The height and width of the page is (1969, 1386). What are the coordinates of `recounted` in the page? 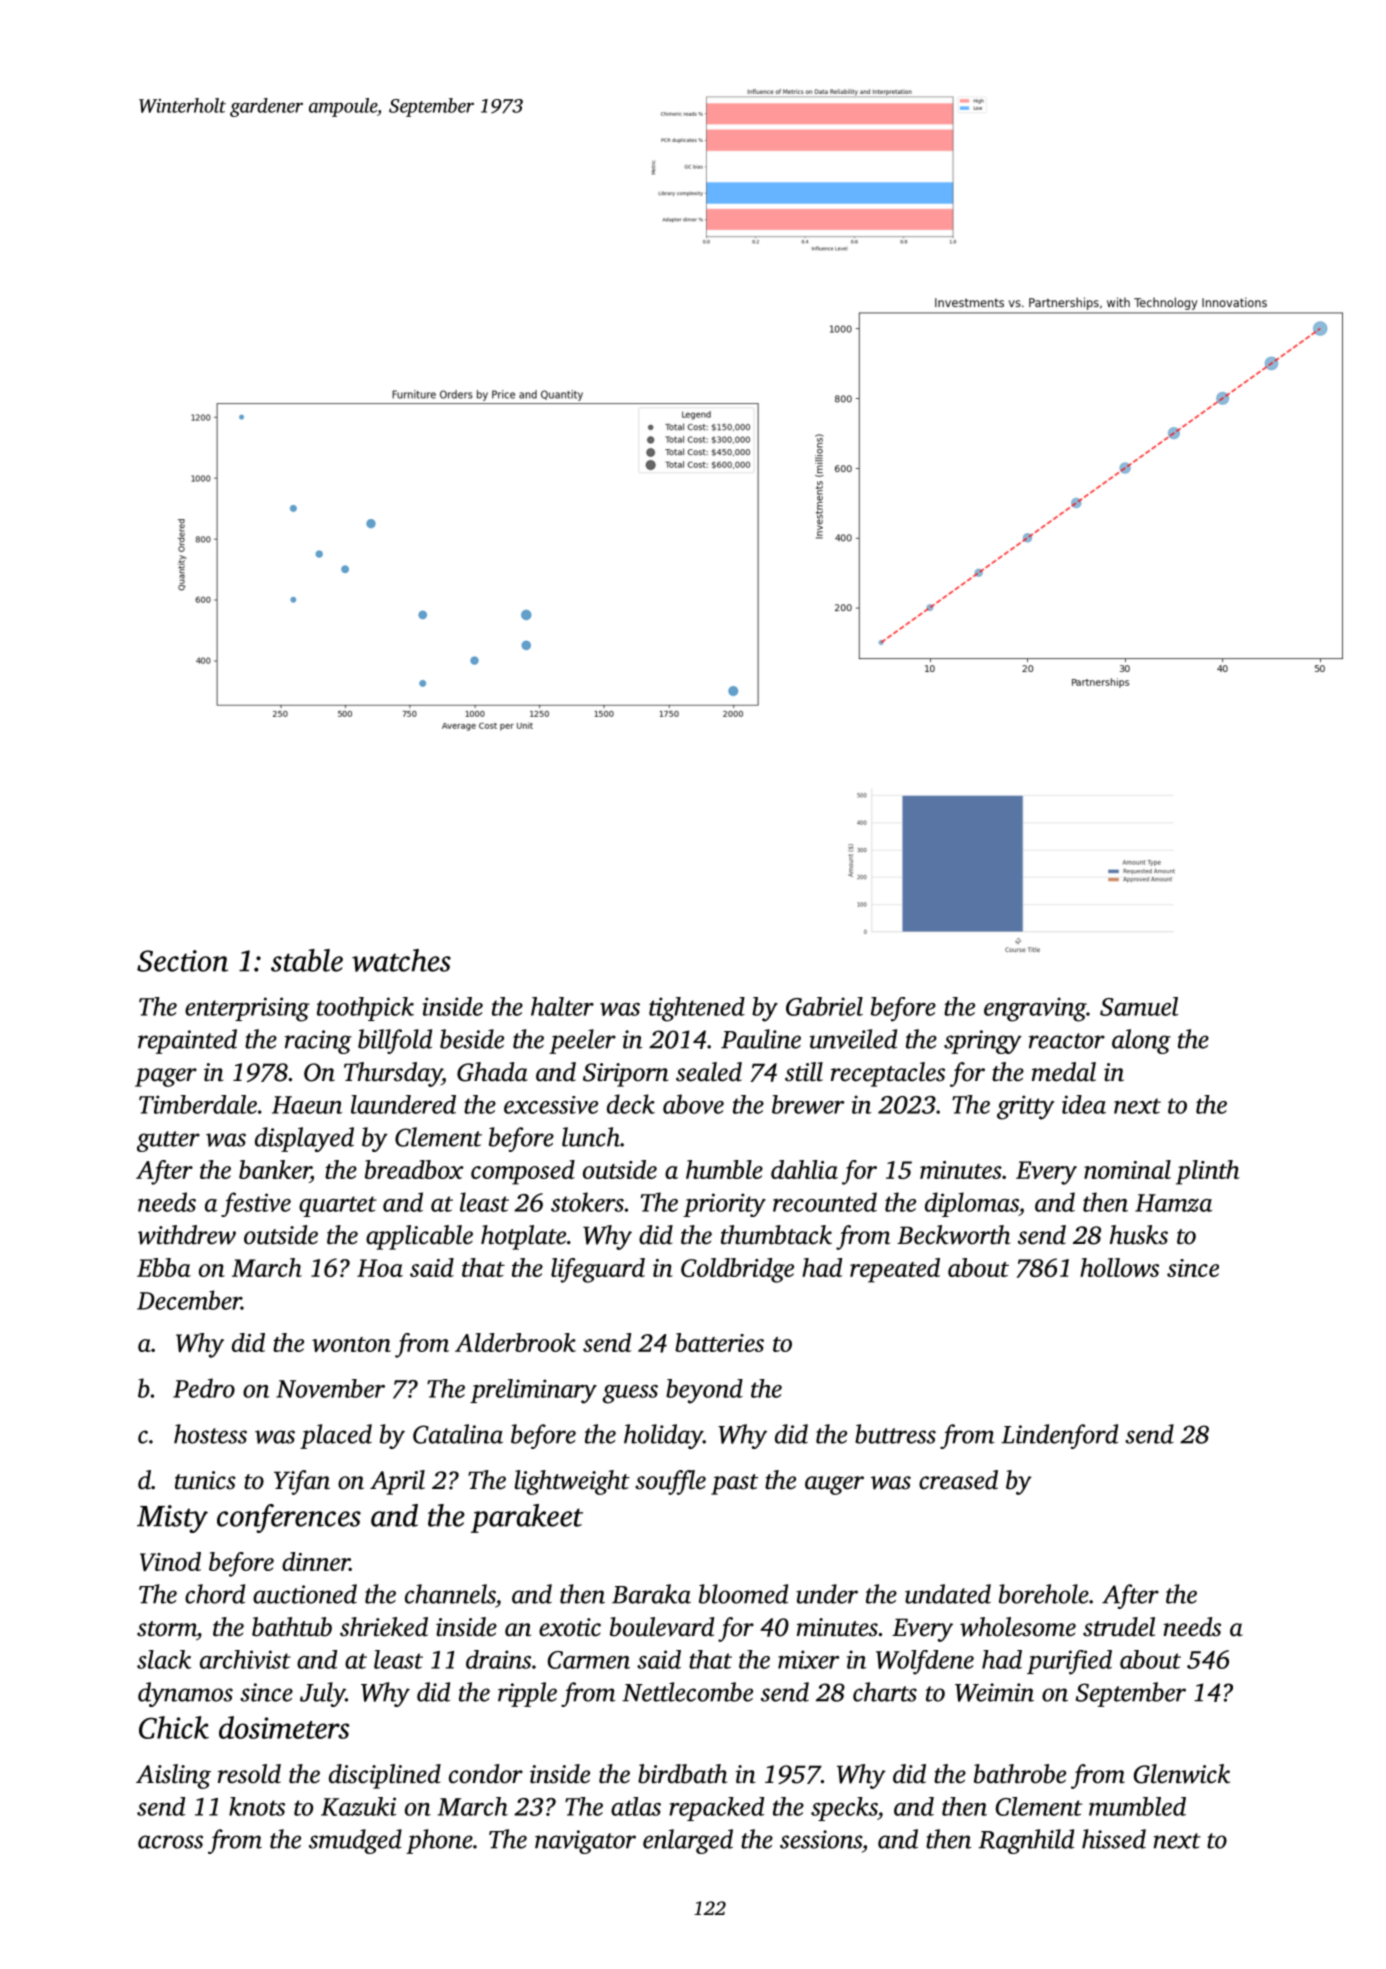 It's located at (825, 1202).
